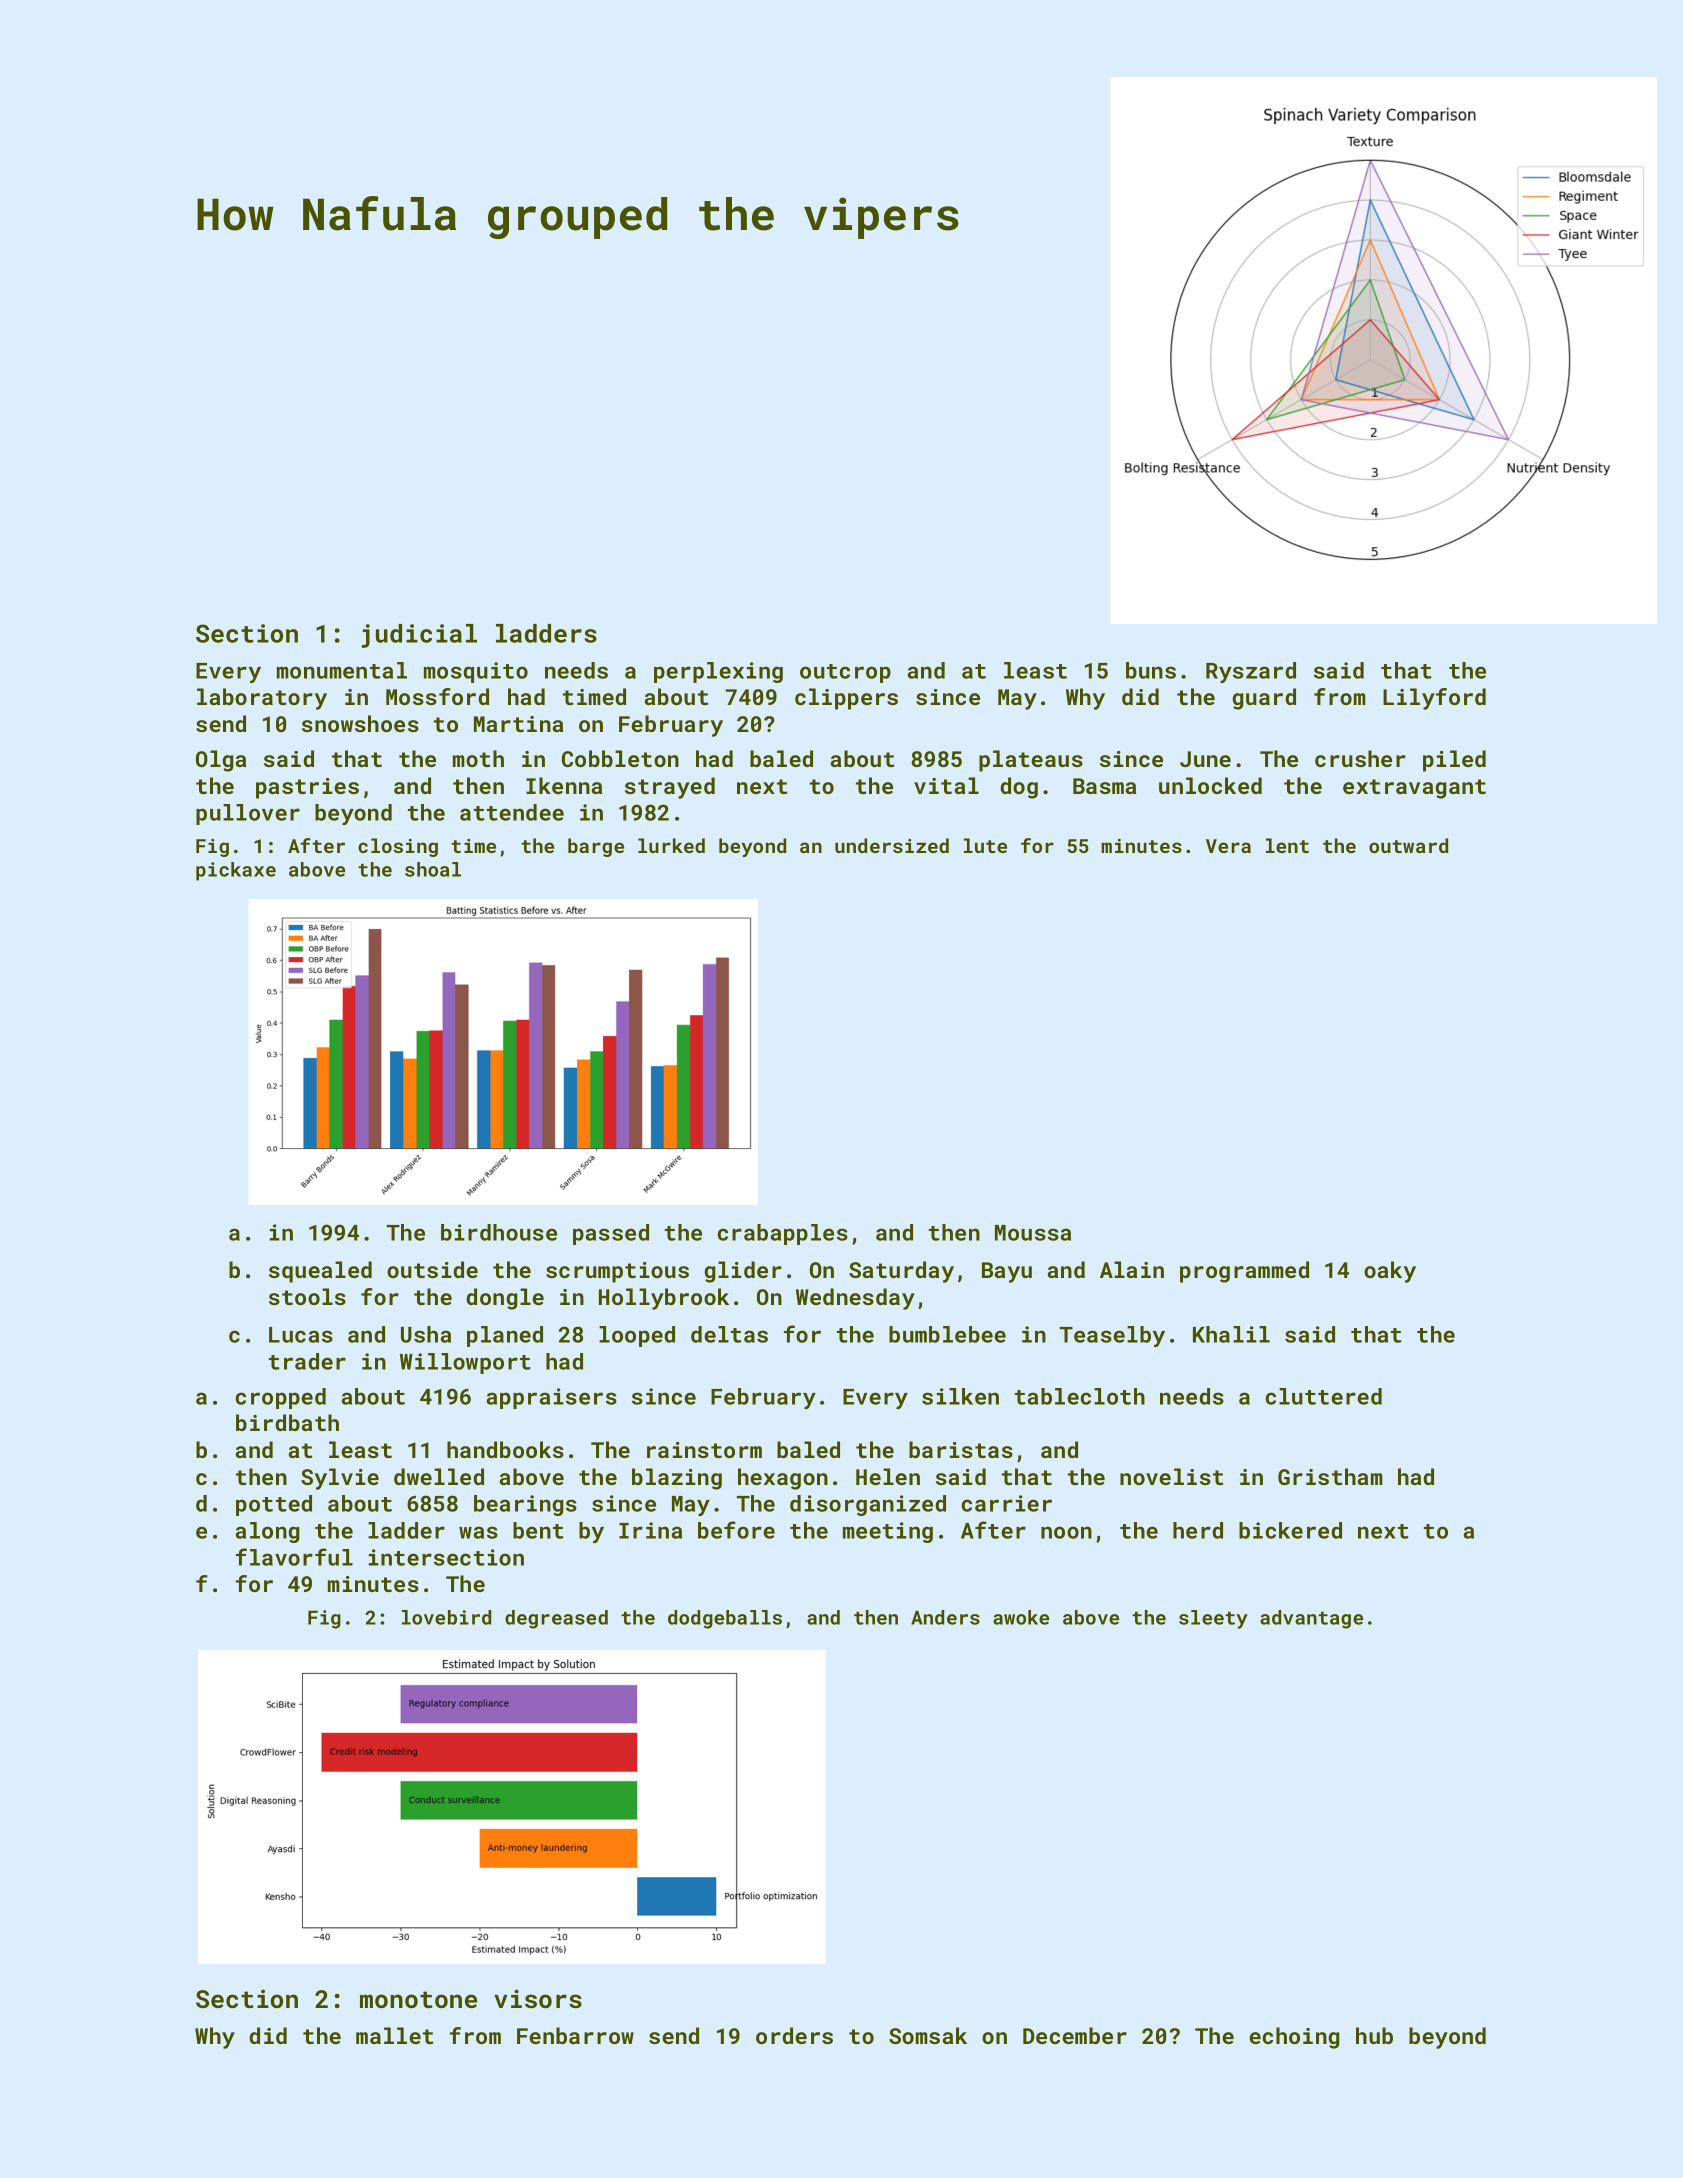 The width and height of the image is (1683, 2178). I want to click on lute, so click(985, 845).
